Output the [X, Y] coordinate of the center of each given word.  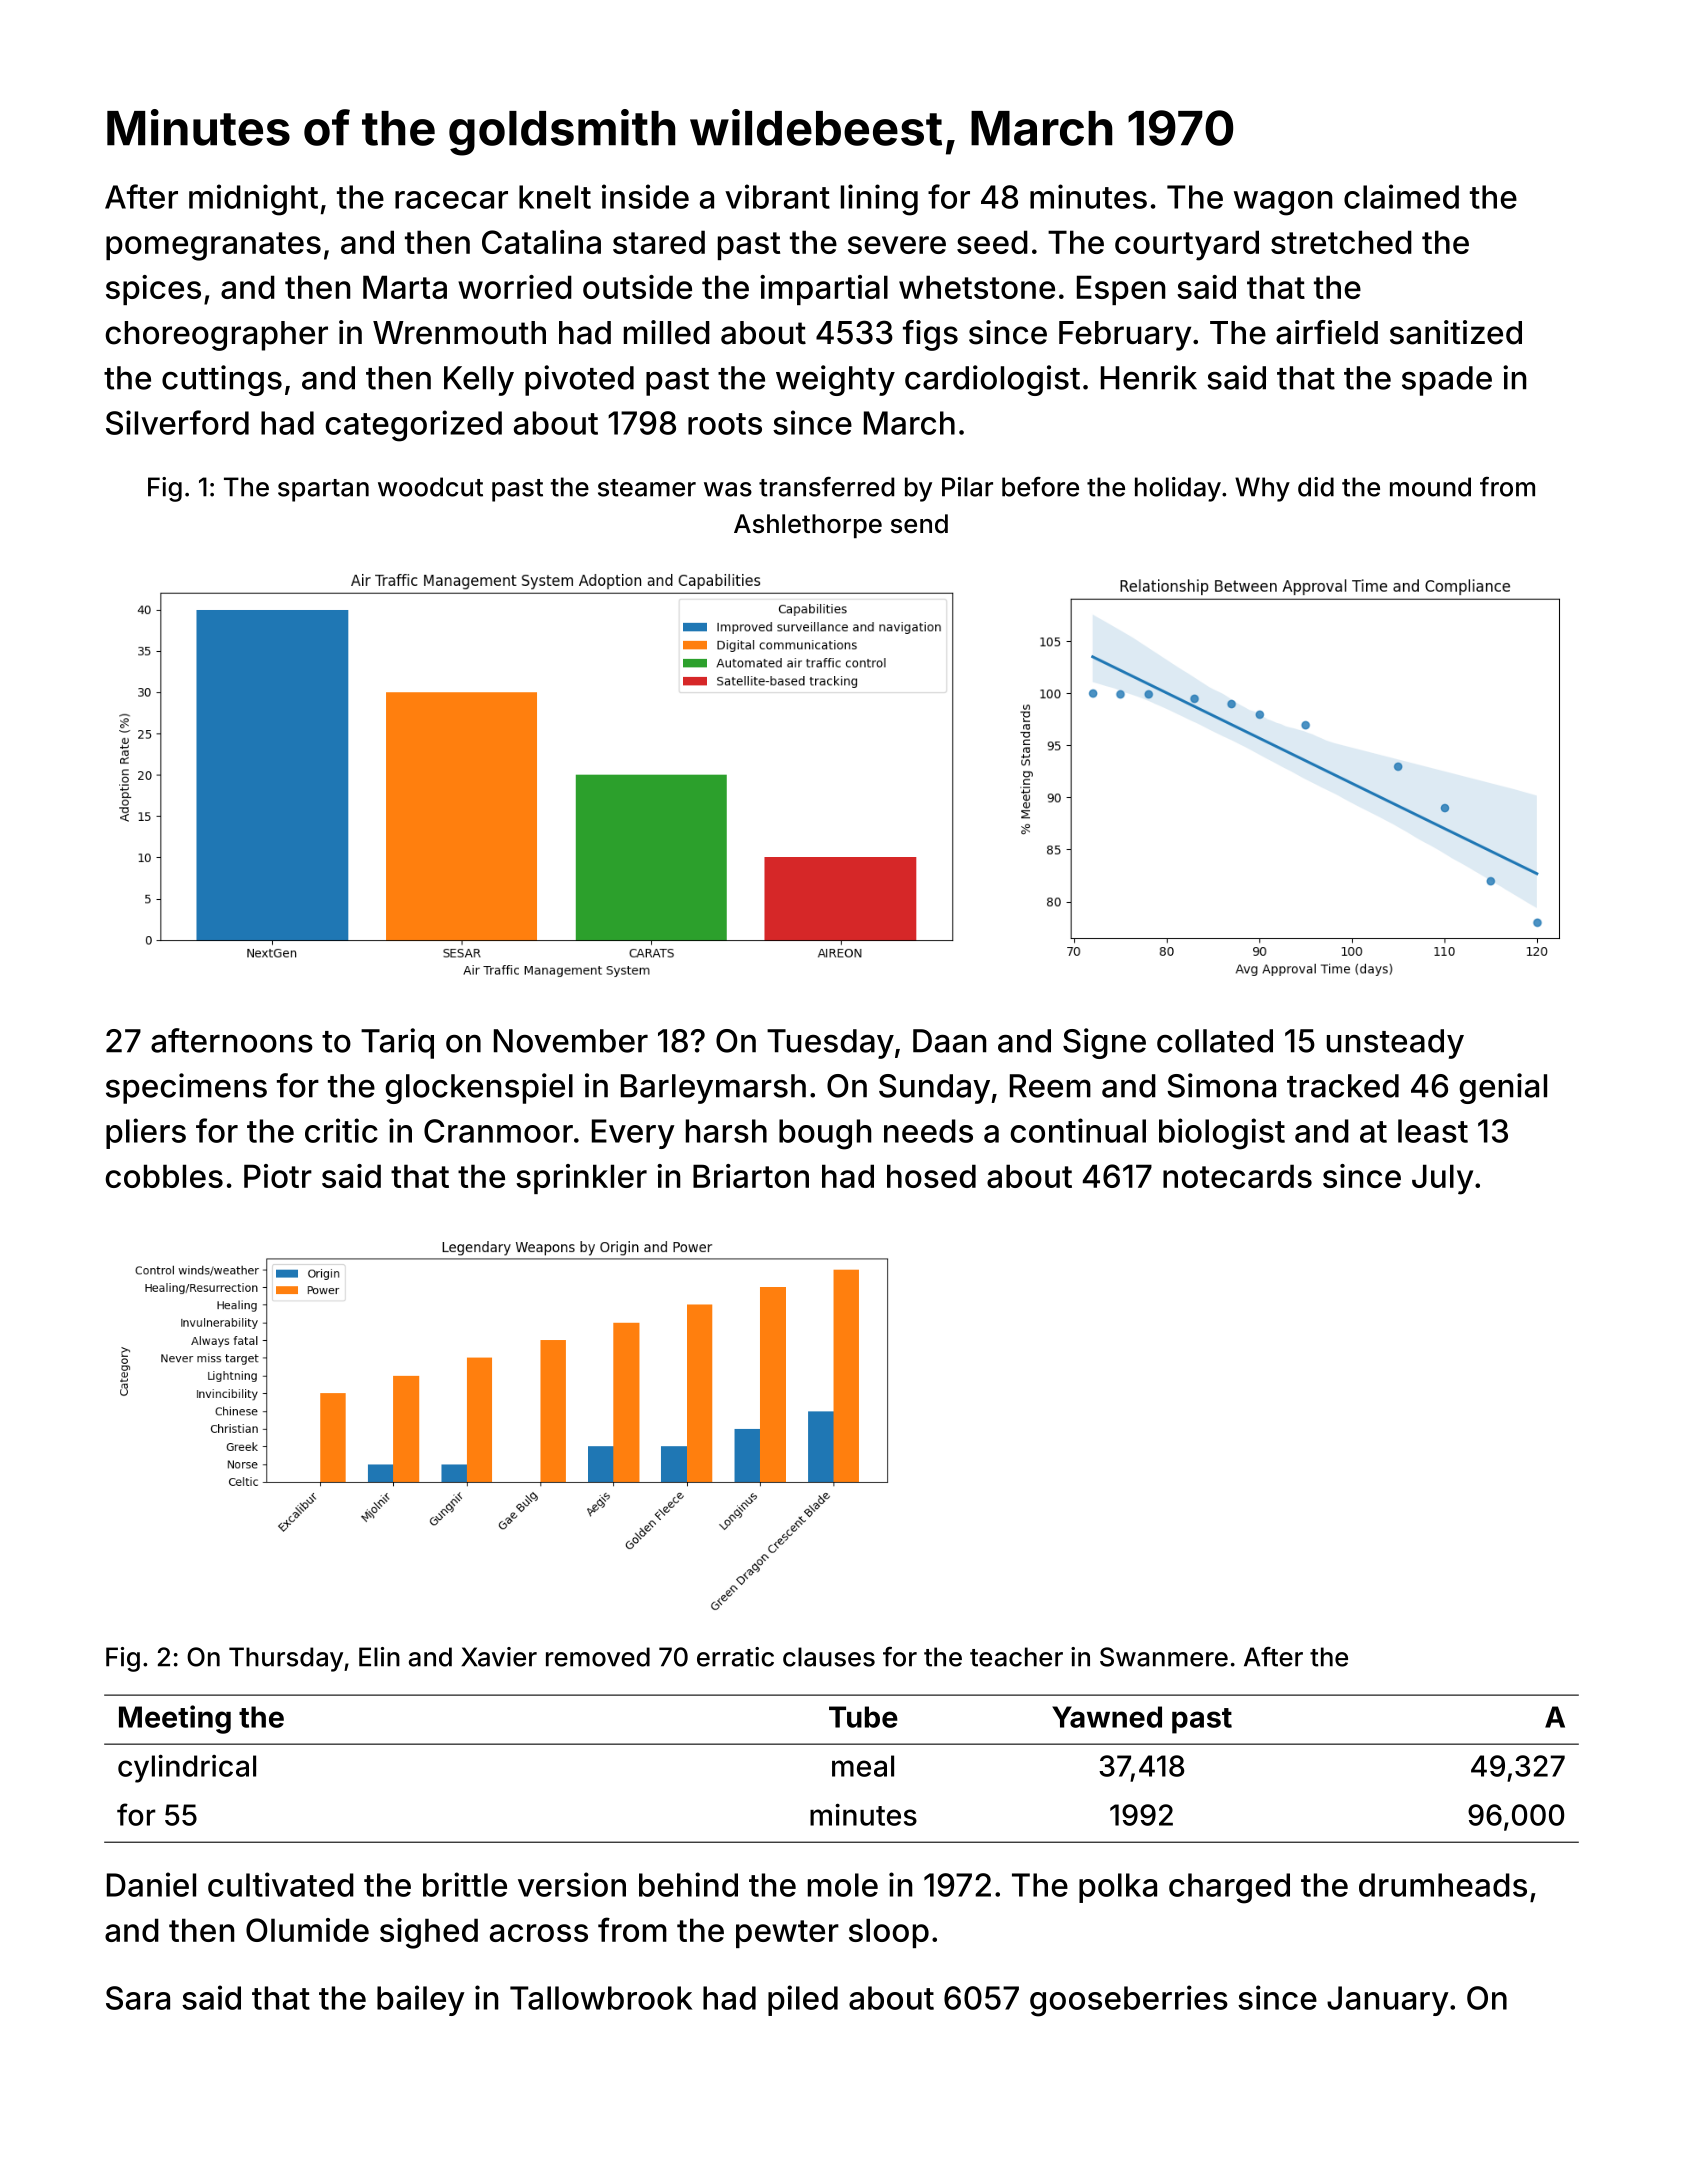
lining [879, 200]
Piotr [278, 1176]
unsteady [1395, 1044]
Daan [949, 1041]
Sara [138, 1998]
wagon [1283, 203]
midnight [253, 200]
